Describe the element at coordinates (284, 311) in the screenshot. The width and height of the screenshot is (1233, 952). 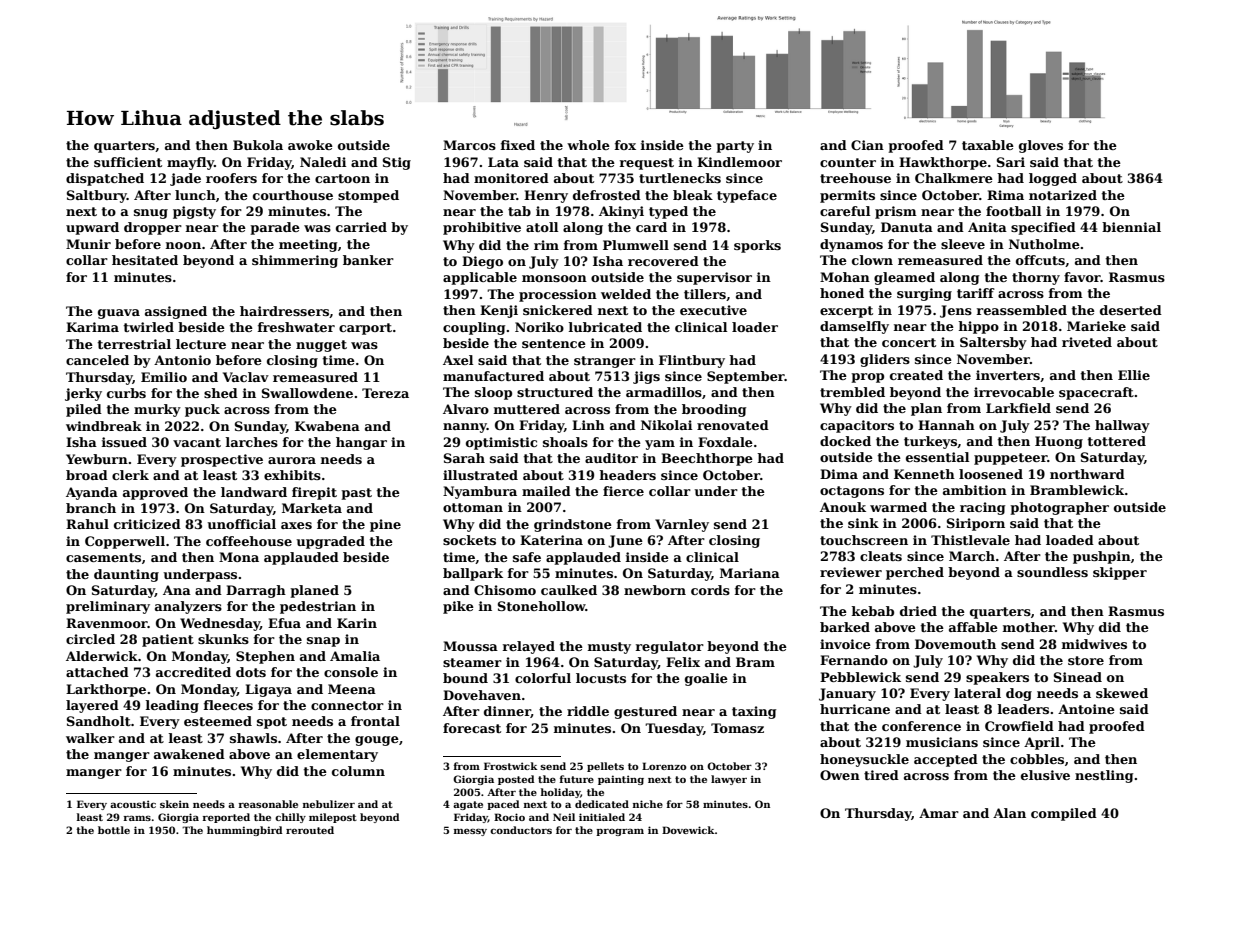
I see `hairdressers` at that location.
